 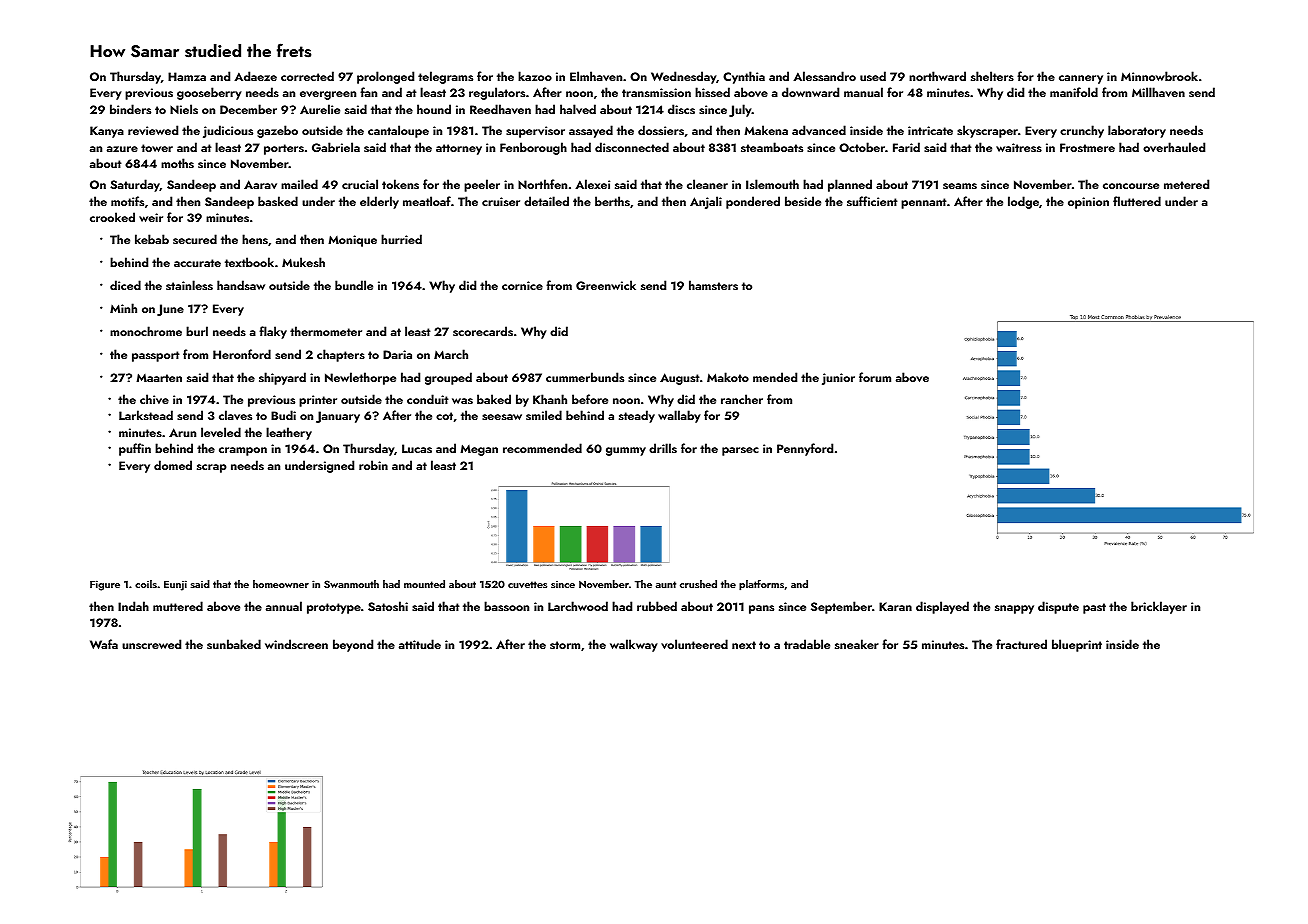 I want to click on kazoo, so click(x=535, y=76).
